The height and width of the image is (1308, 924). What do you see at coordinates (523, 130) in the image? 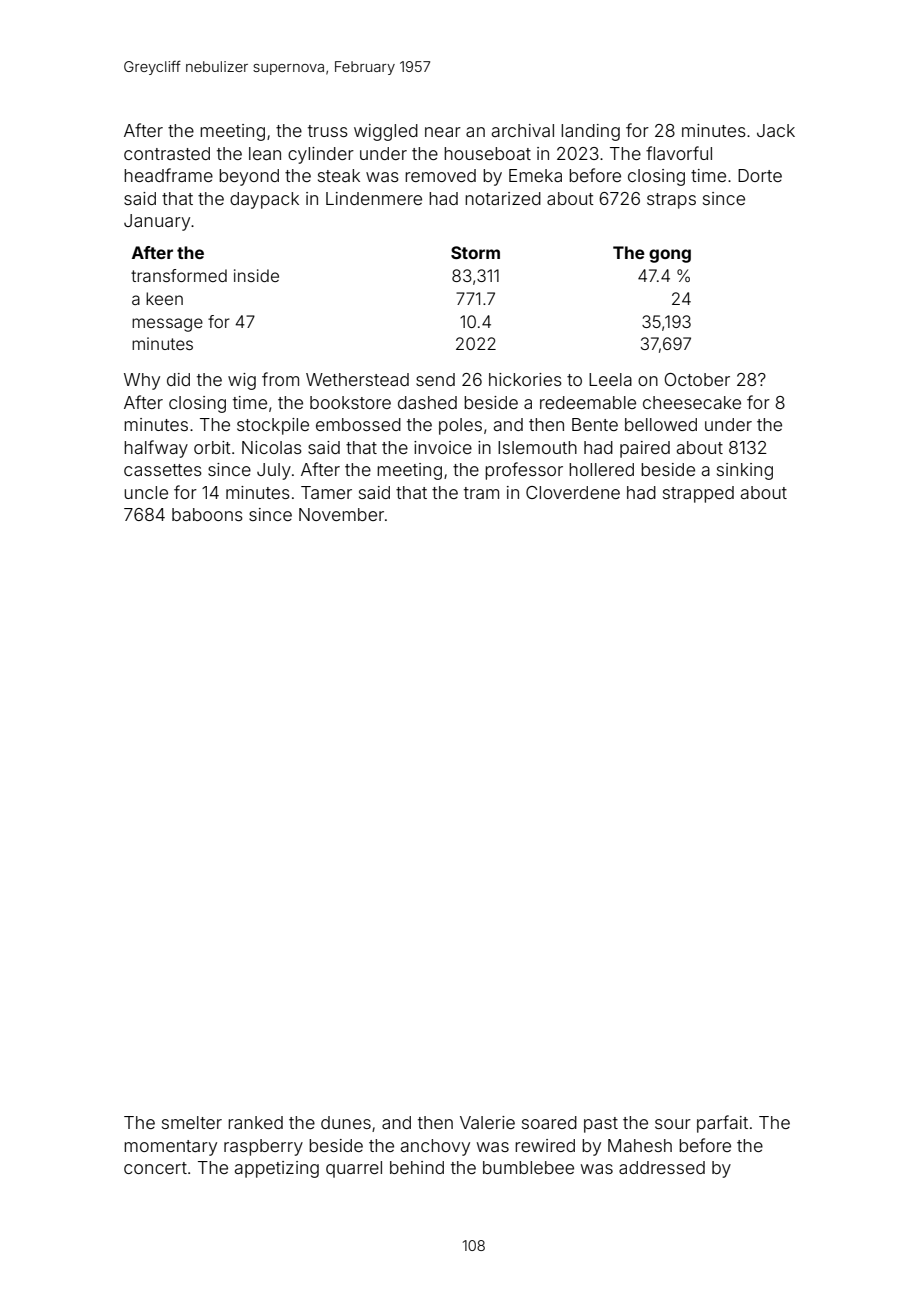
I see `archival` at bounding box center [523, 130].
